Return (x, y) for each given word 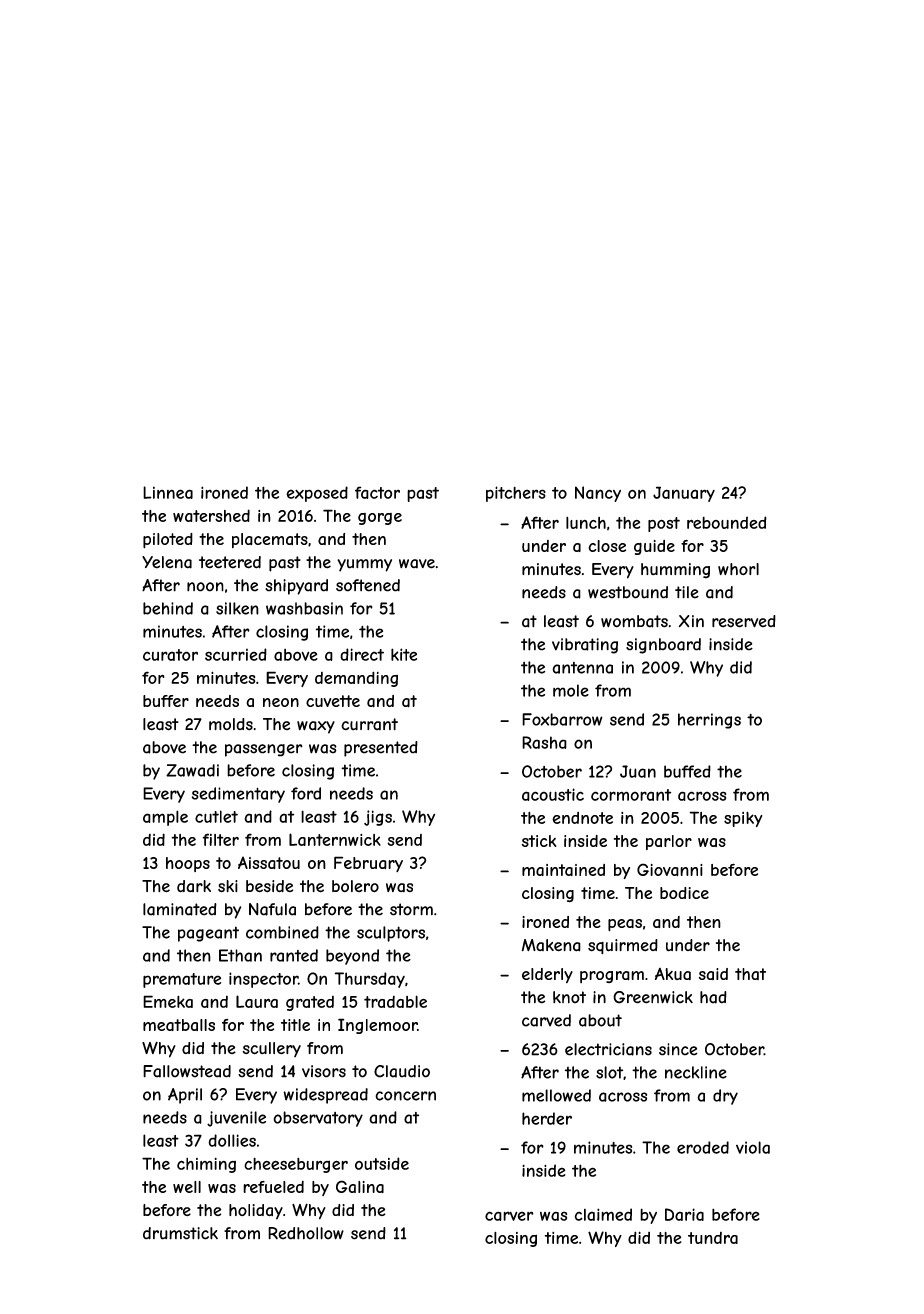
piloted (168, 541)
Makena (551, 945)
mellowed (556, 1095)
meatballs (179, 1025)
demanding (356, 679)
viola (753, 1147)
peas (625, 925)
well (187, 1187)
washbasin (304, 608)
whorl (738, 569)
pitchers (516, 494)
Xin (691, 621)
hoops (188, 864)
